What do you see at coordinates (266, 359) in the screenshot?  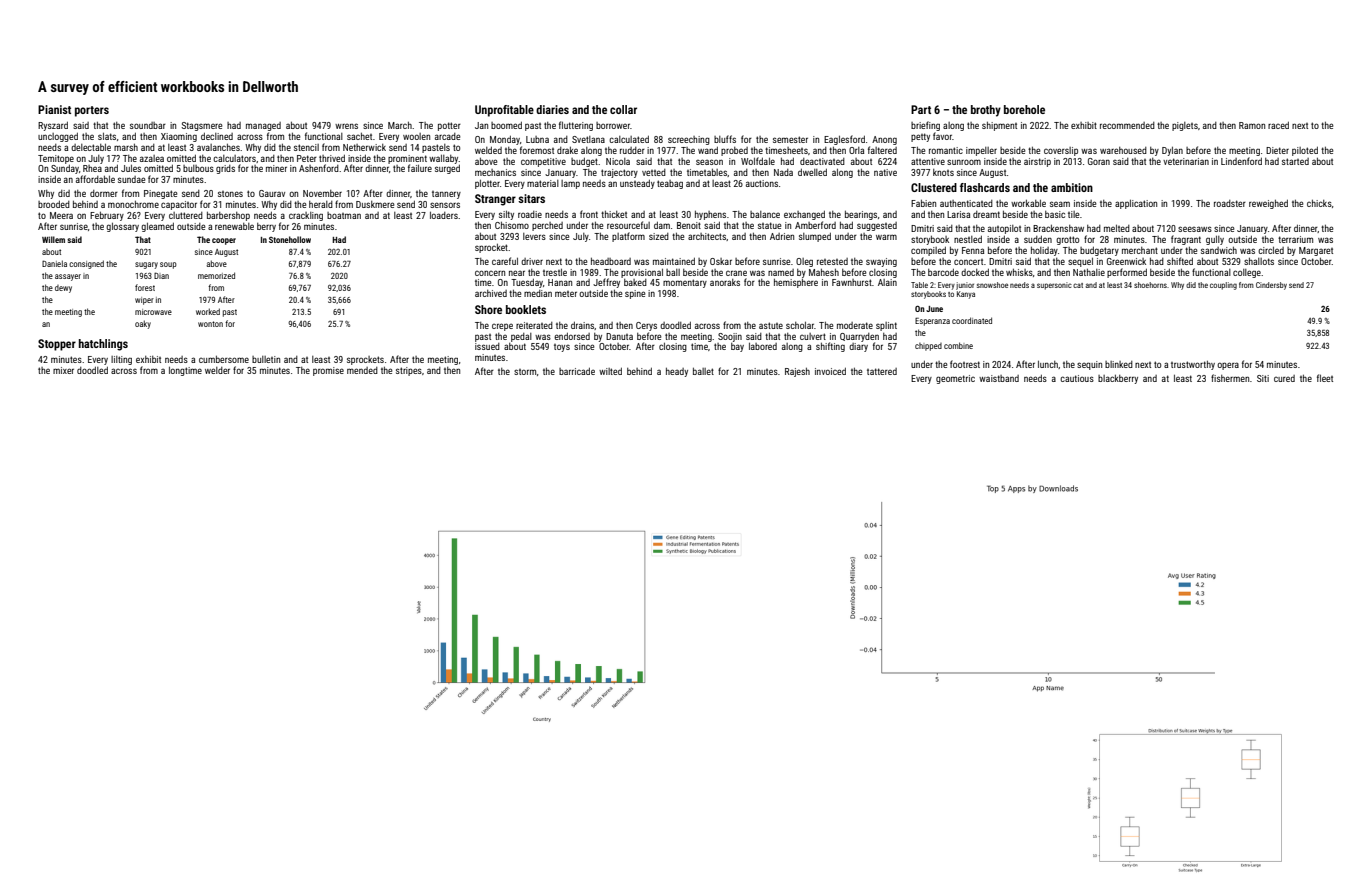 I see `bulletin` at bounding box center [266, 359].
